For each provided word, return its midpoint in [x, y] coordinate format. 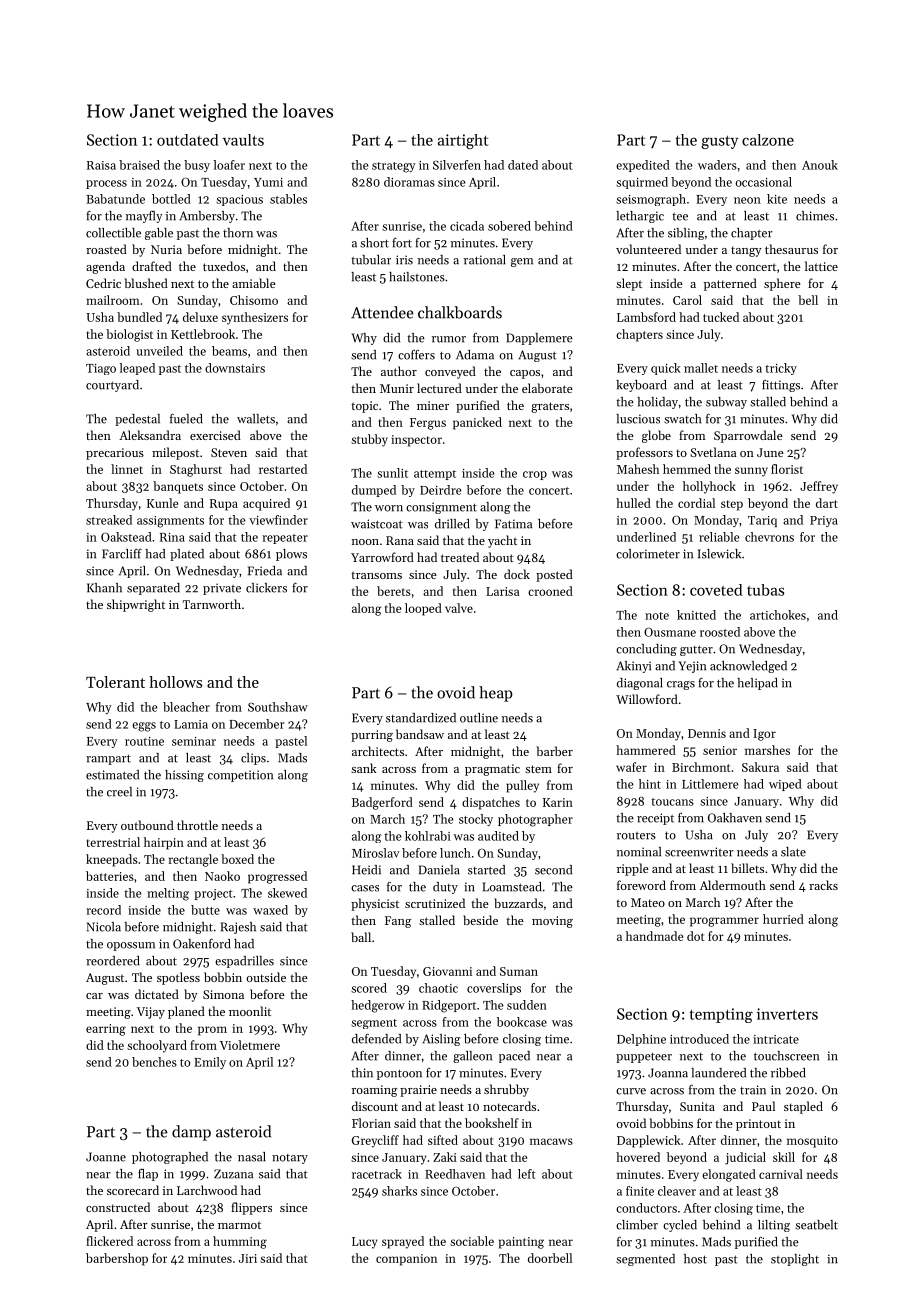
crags [681, 685]
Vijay [151, 1013]
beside [480, 920]
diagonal [640, 684]
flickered [109, 1241]
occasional [763, 182]
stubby [369, 440]
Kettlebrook [203, 334]
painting [521, 1243]
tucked [721, 317]
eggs [144, 727]
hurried [783, 919]
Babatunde [115, 199]
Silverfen [457, 165]
